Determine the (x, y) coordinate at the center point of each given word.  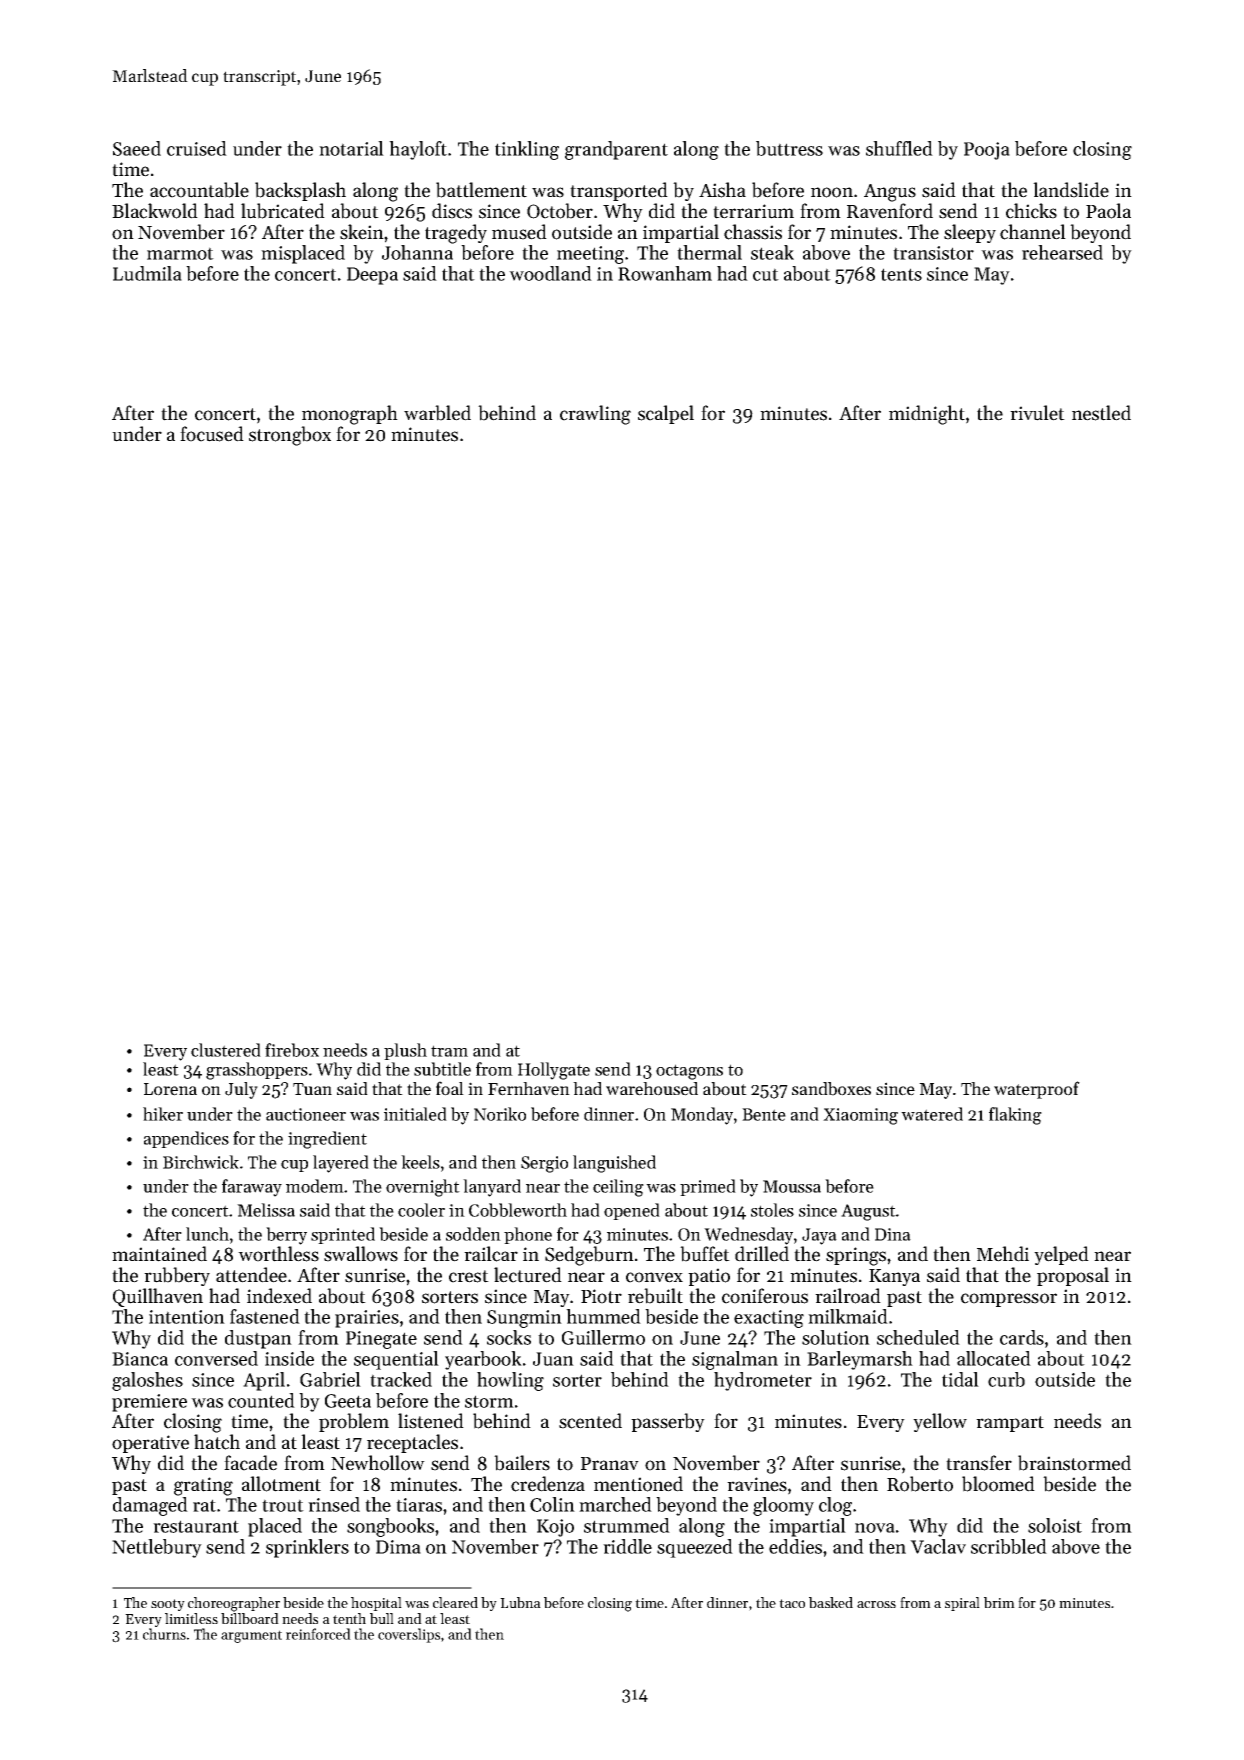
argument (251, 1636)
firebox (292, 1050)
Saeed (137, 148)
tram (449, 1051)
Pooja (987, 151)
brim (999, 1602)
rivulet (1037, 413)
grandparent (616, 150)
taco (792, 1603)
